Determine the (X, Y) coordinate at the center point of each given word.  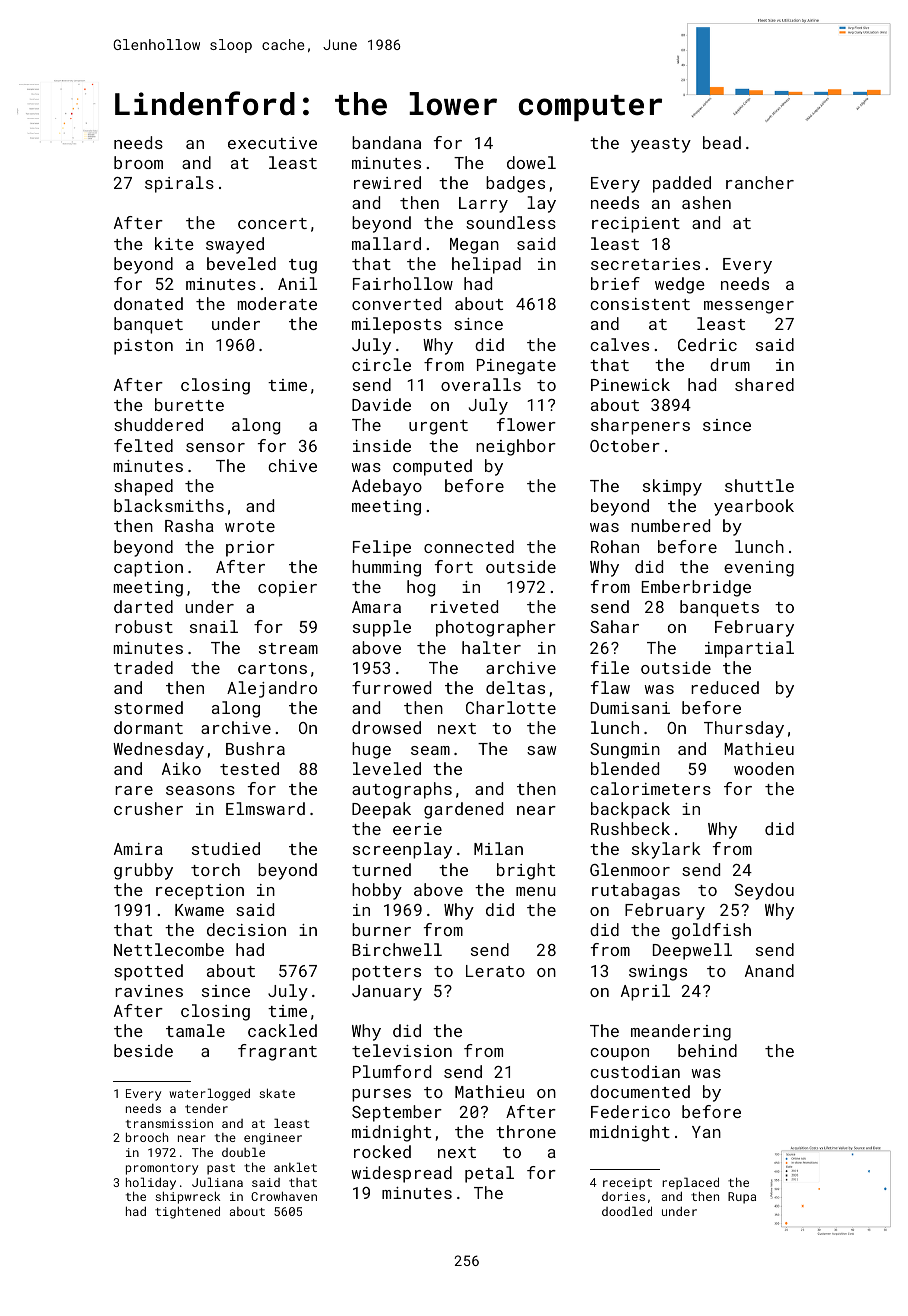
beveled (241, 263)
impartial (749, 649)
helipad (486, 265)
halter (491, 647)
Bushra (255, 748)
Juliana (217, 1182)
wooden (764, 768)
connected (469, 546)
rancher (760, 182)
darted (143, 606)
